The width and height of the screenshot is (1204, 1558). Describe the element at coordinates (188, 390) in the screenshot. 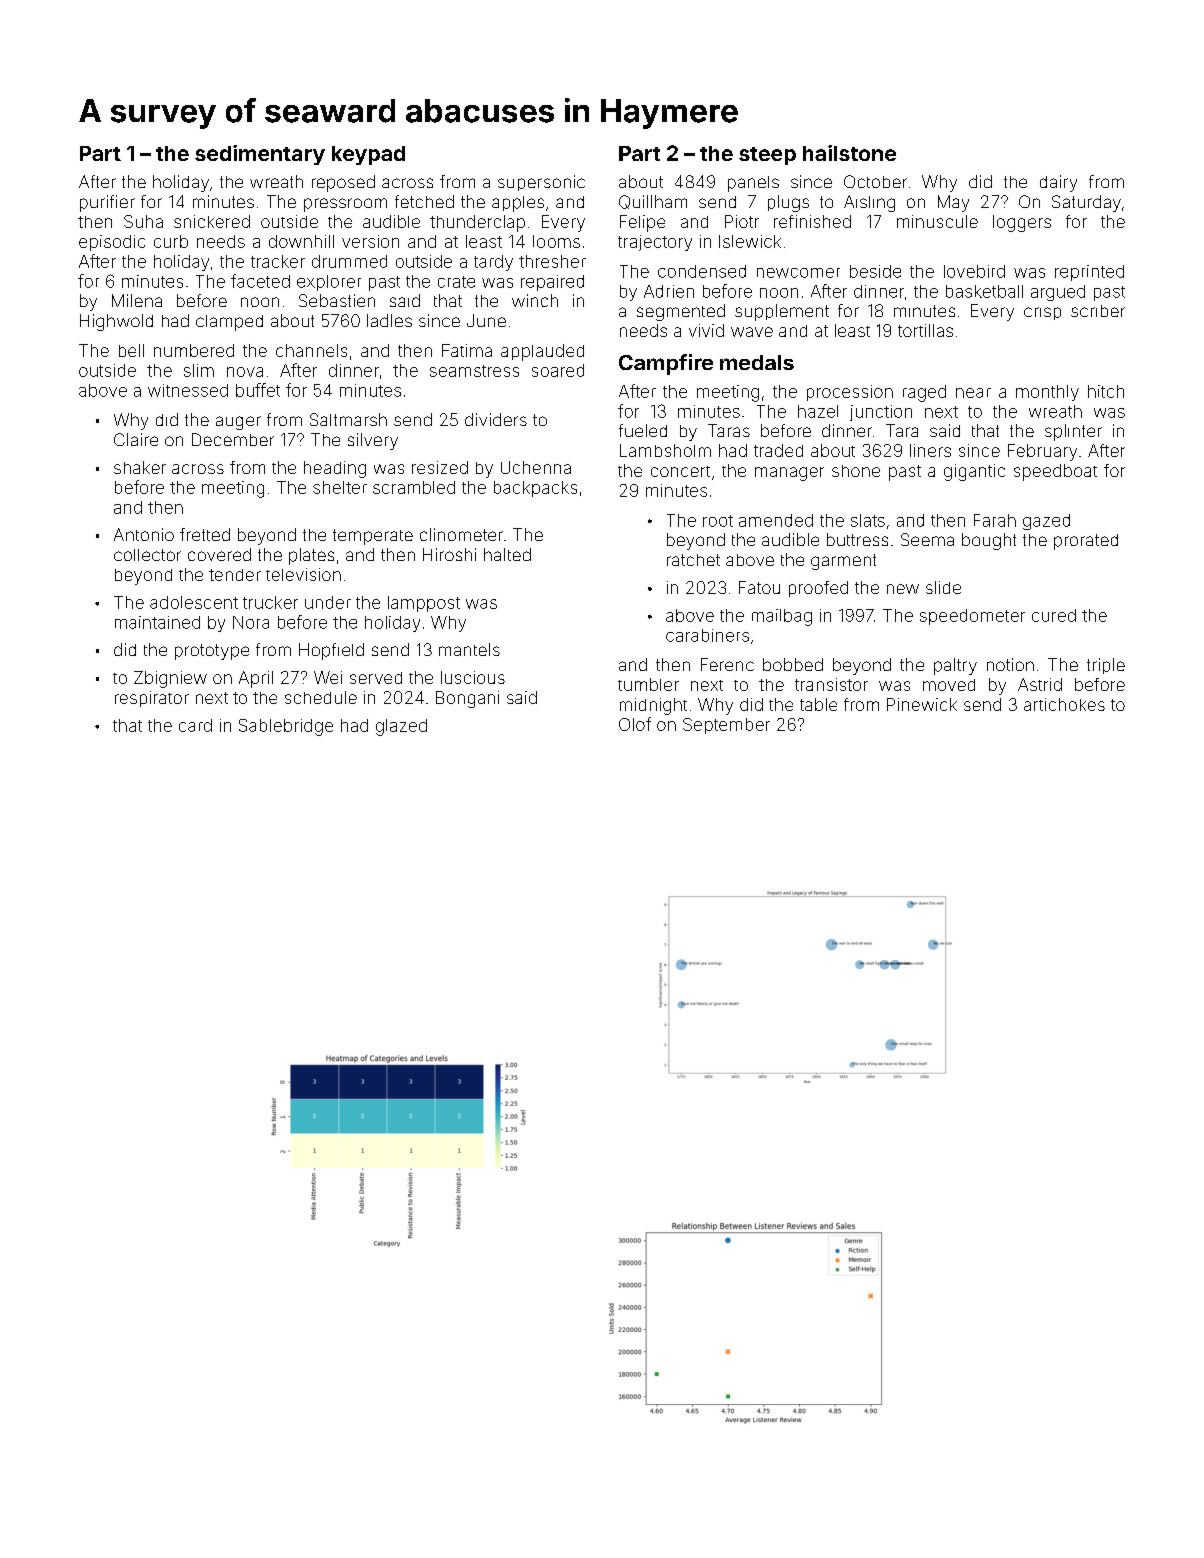

I see `witnessed` at that location.
